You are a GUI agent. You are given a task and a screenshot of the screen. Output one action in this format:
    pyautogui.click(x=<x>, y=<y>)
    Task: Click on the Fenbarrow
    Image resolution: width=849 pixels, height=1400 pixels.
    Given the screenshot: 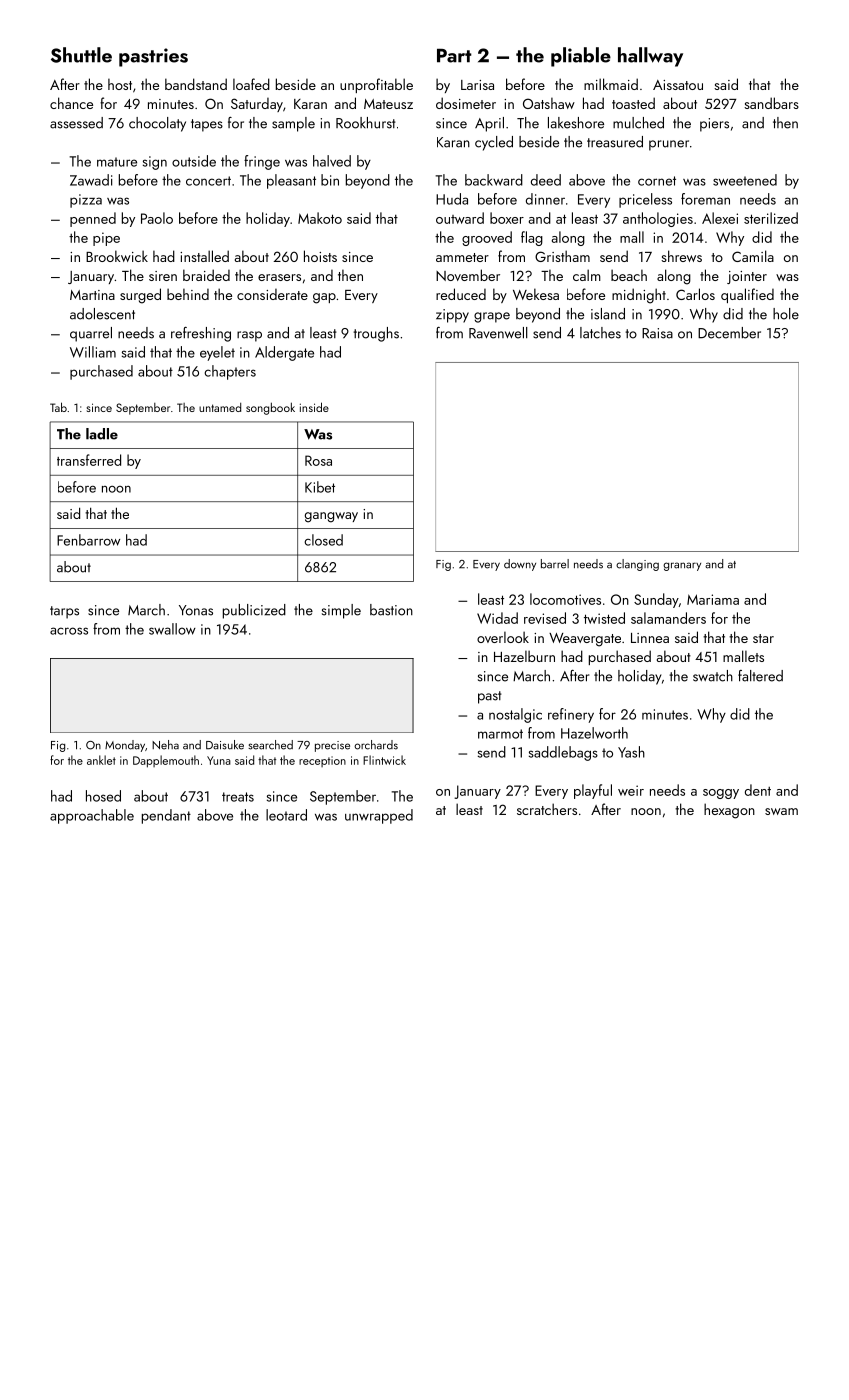 What is the action you would take?
    pyautogui.click(x=88, y=540)
